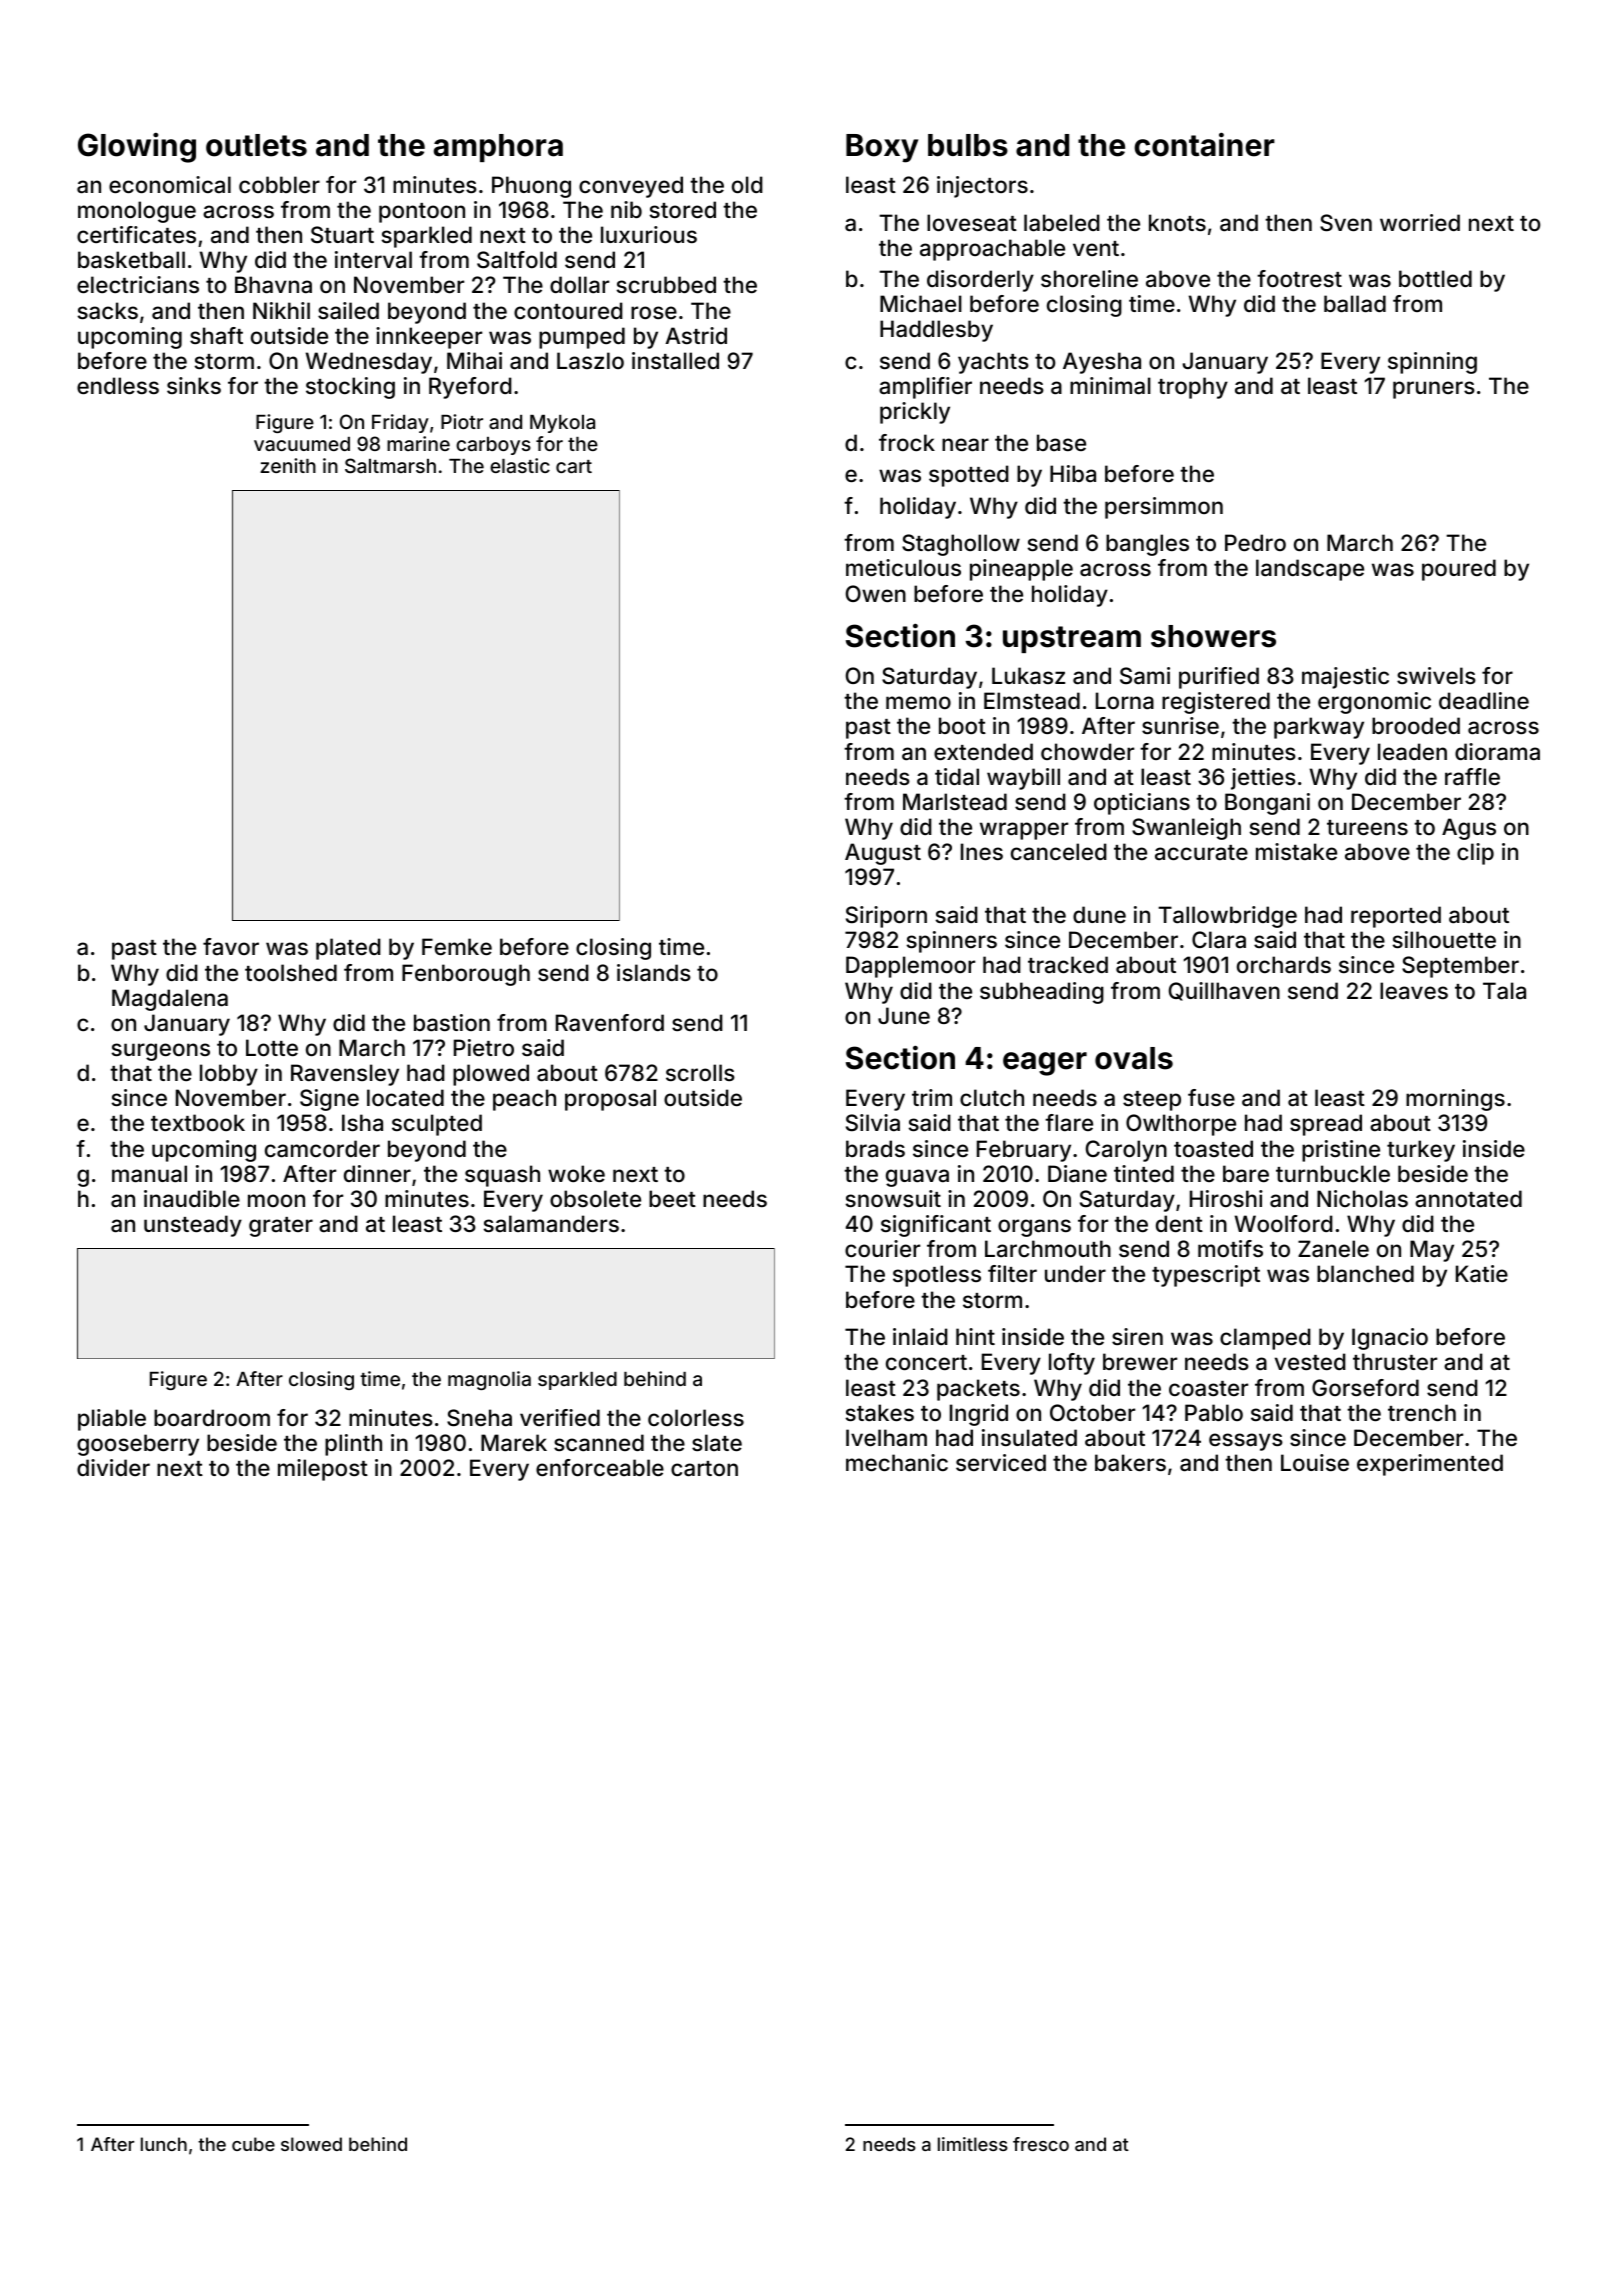  I want to click on worried, so click(1420, 222).
